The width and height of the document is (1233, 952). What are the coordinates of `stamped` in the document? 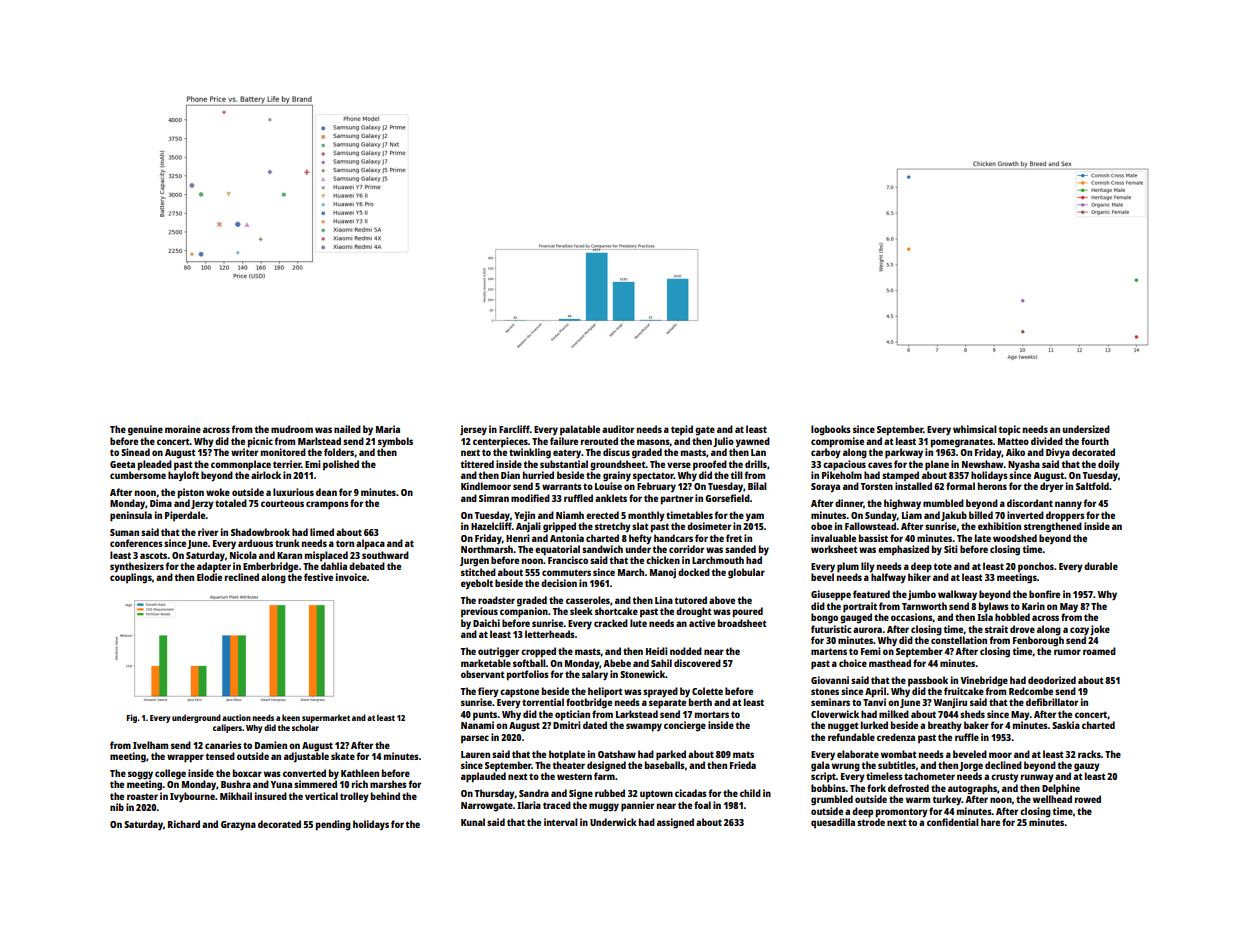 It's located at (900, 476).
